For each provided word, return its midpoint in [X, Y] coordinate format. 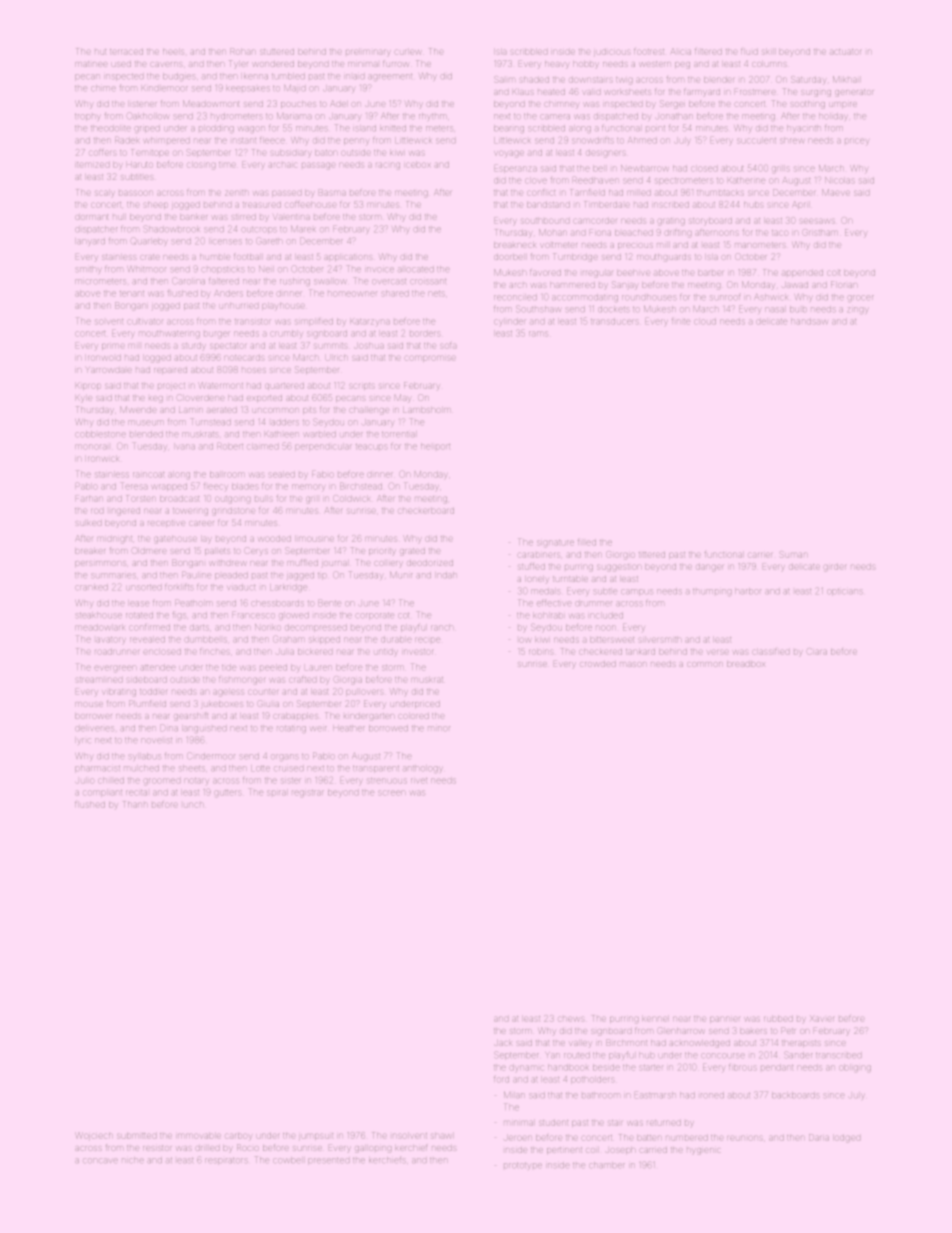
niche [133, 1160]
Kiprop [88, 385]
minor [439, 728]
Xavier [822, 1019]
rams [538, 333]
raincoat [148, 474]
